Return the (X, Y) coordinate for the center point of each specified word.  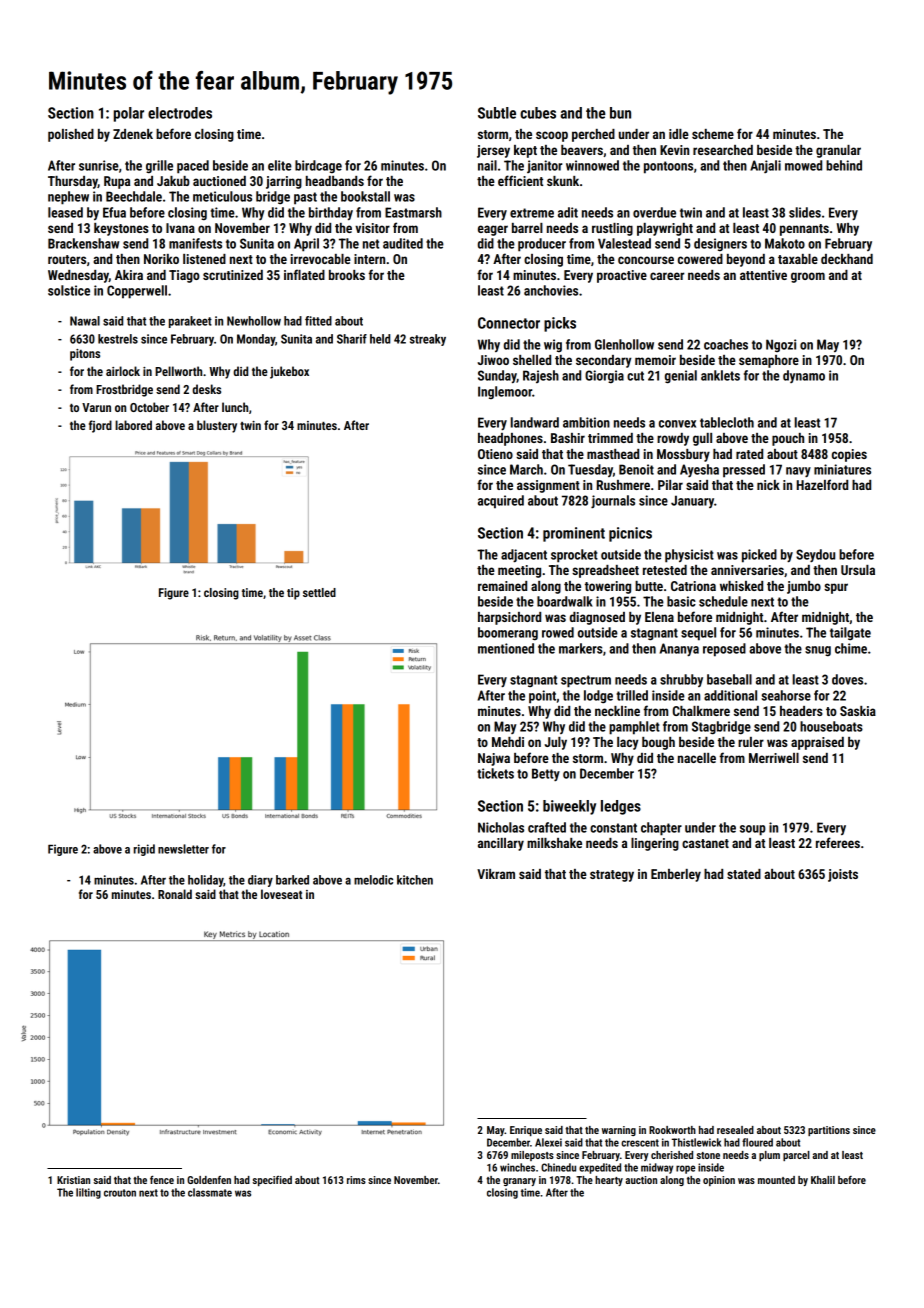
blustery (217, 426)
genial (681, 377)
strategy (612, 876)
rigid (144, 850)
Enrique (526, 1131)
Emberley (676, 875)
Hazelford (822, 484)
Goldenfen (209, 1180)
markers (581, 648)
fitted (318, 321)
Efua (114, 212)
